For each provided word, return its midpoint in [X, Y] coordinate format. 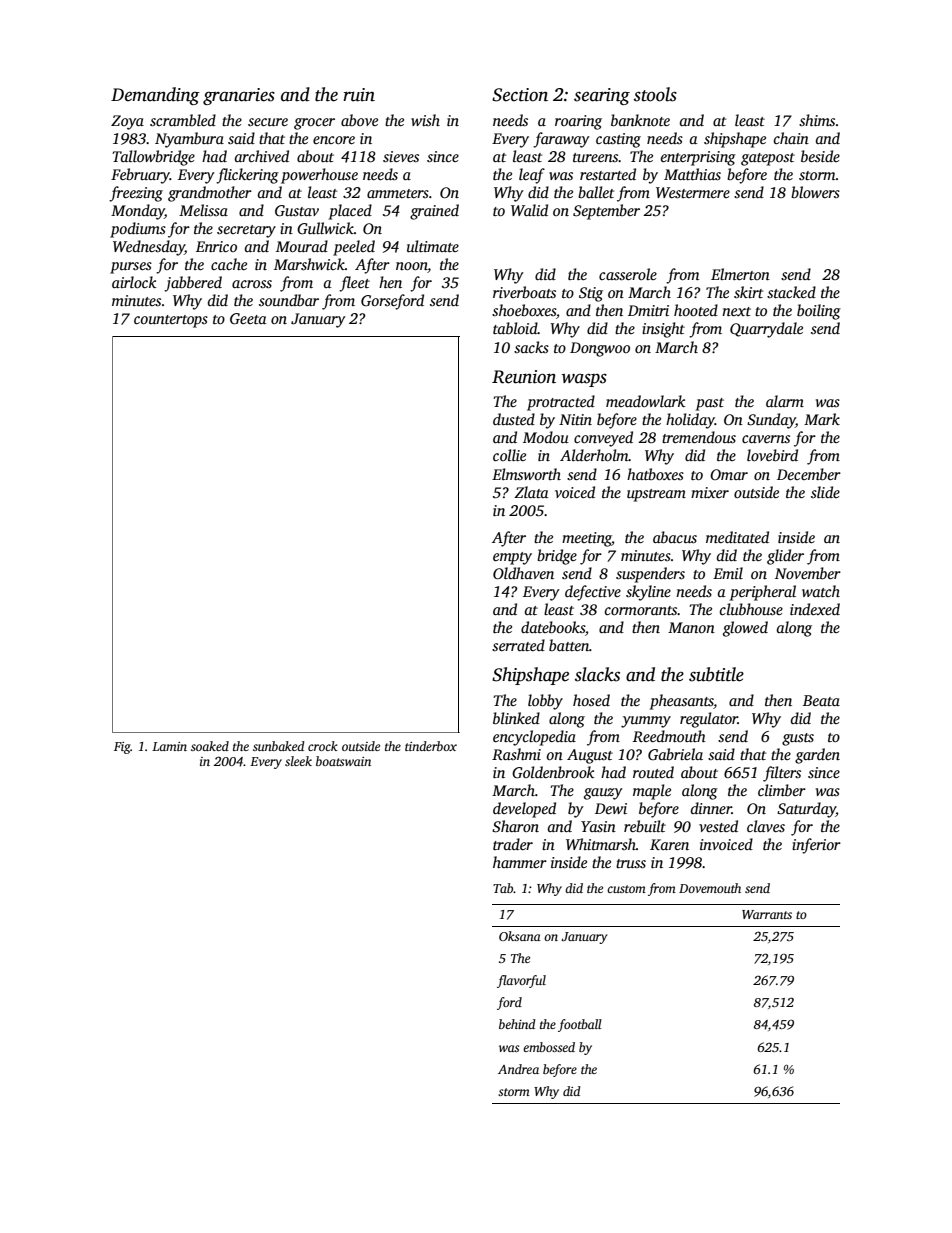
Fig [122, 748]
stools [655, 94]
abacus [675, 537]
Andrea [518, 1069]
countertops [171, 321]
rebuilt [645, 826]
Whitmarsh [601, 844]
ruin [359, 95]
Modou [546, 437]
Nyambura [189, 140]
